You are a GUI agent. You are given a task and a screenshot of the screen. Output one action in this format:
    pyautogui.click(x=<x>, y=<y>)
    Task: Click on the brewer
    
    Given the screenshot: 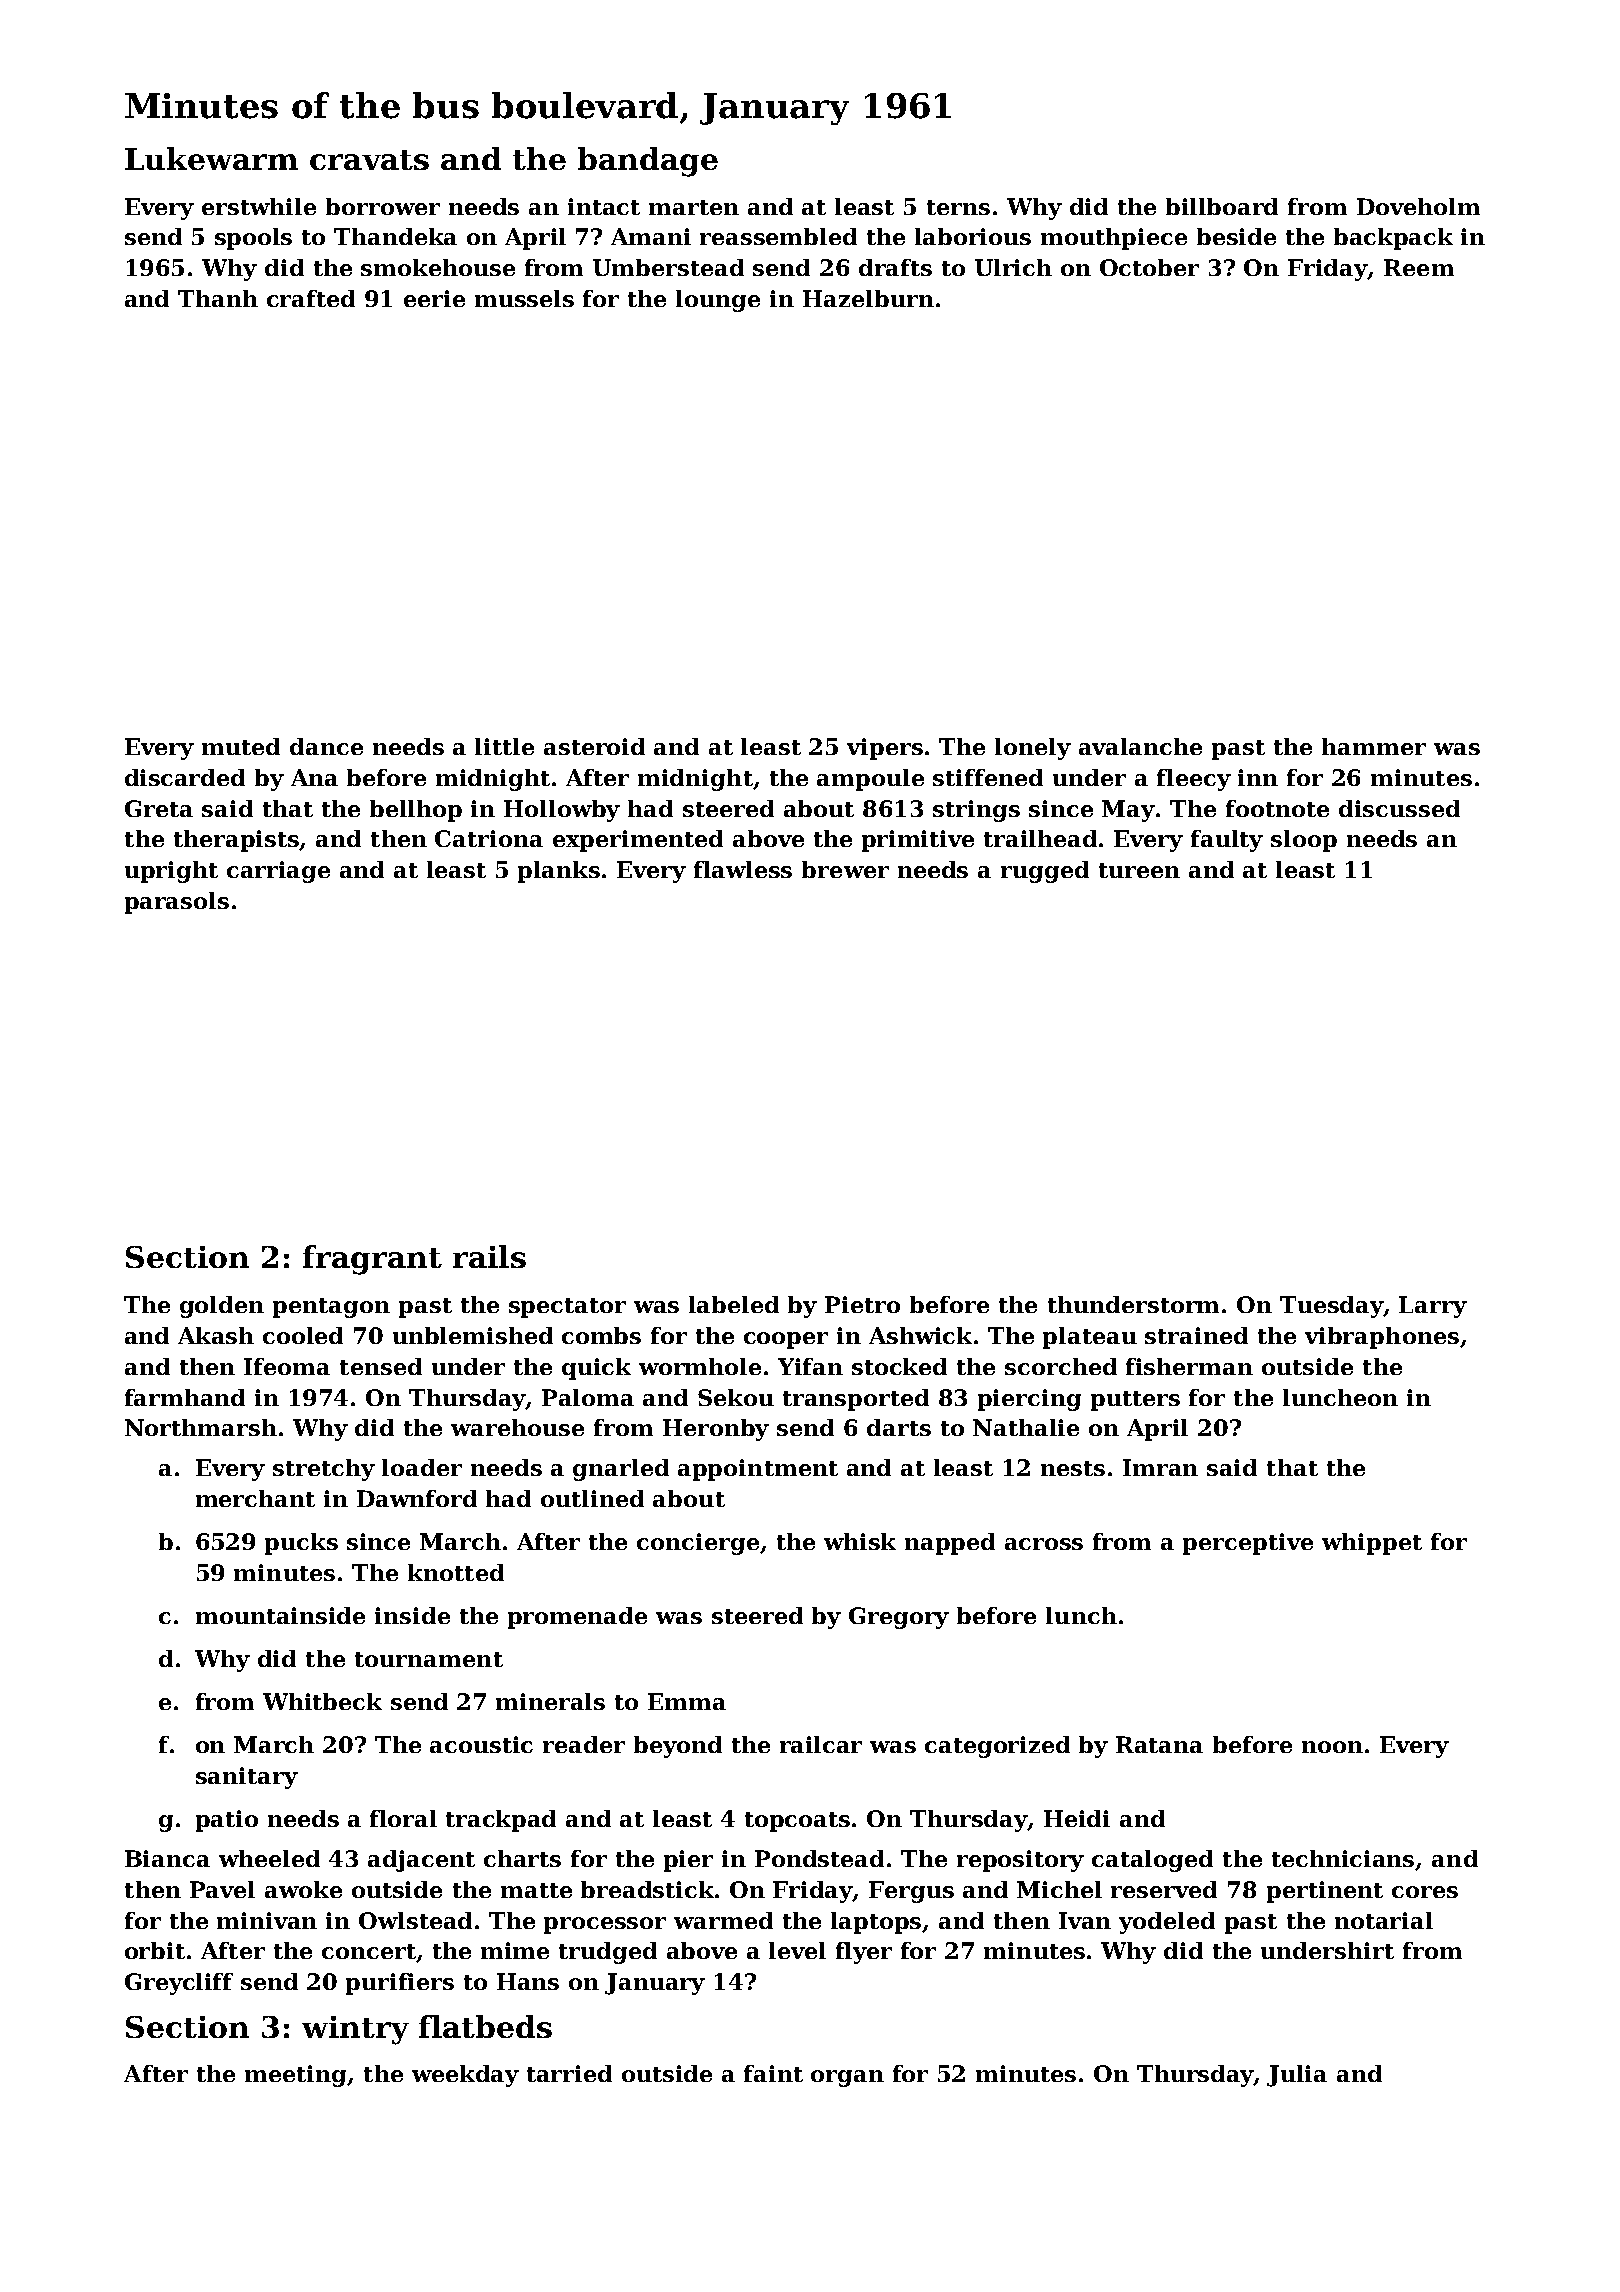 What is the action you would take?
    pyautogui.click(x=845, y=869)
